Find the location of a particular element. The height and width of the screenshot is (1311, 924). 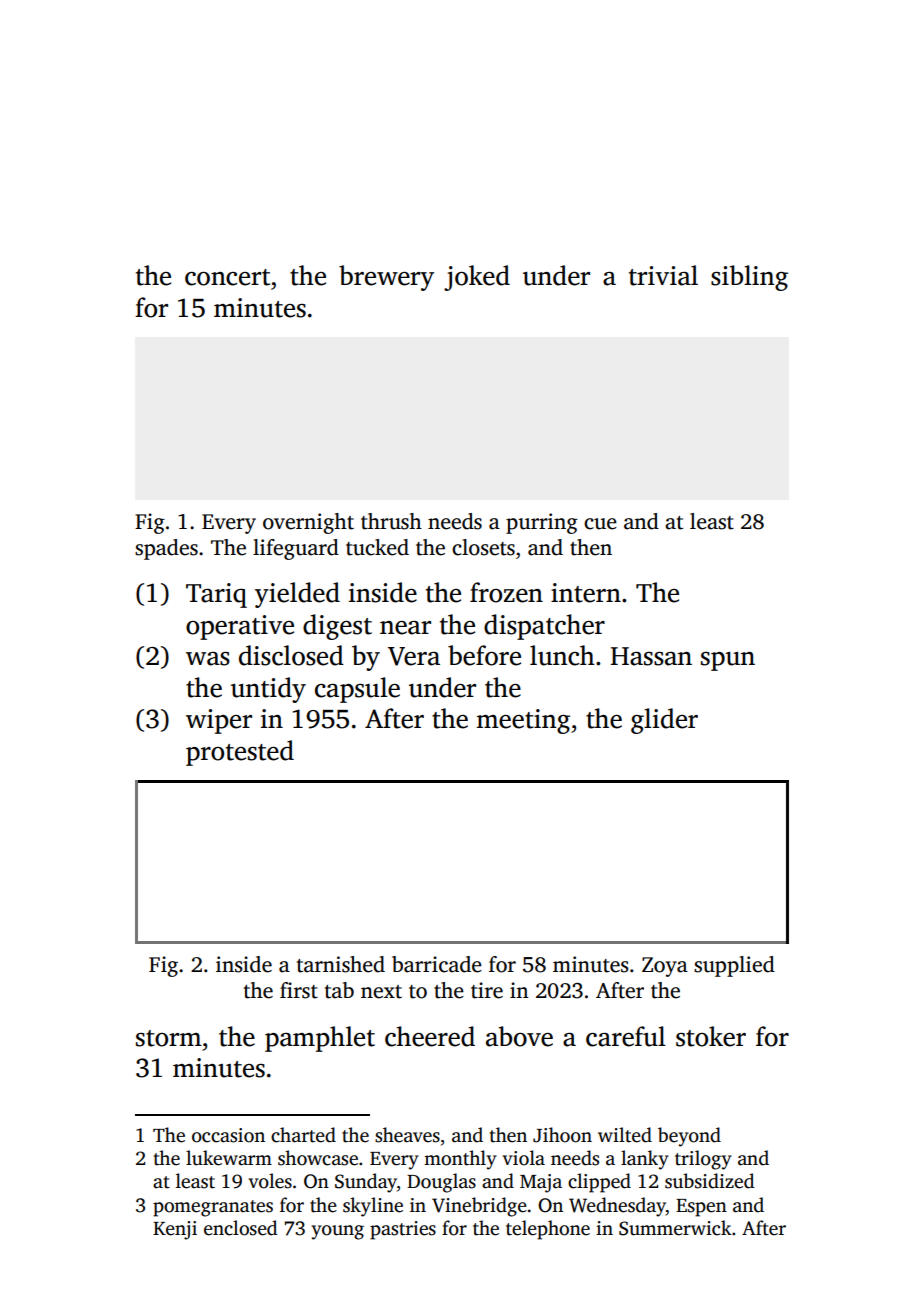

Kenji is located at coordinates (175, 1230).
